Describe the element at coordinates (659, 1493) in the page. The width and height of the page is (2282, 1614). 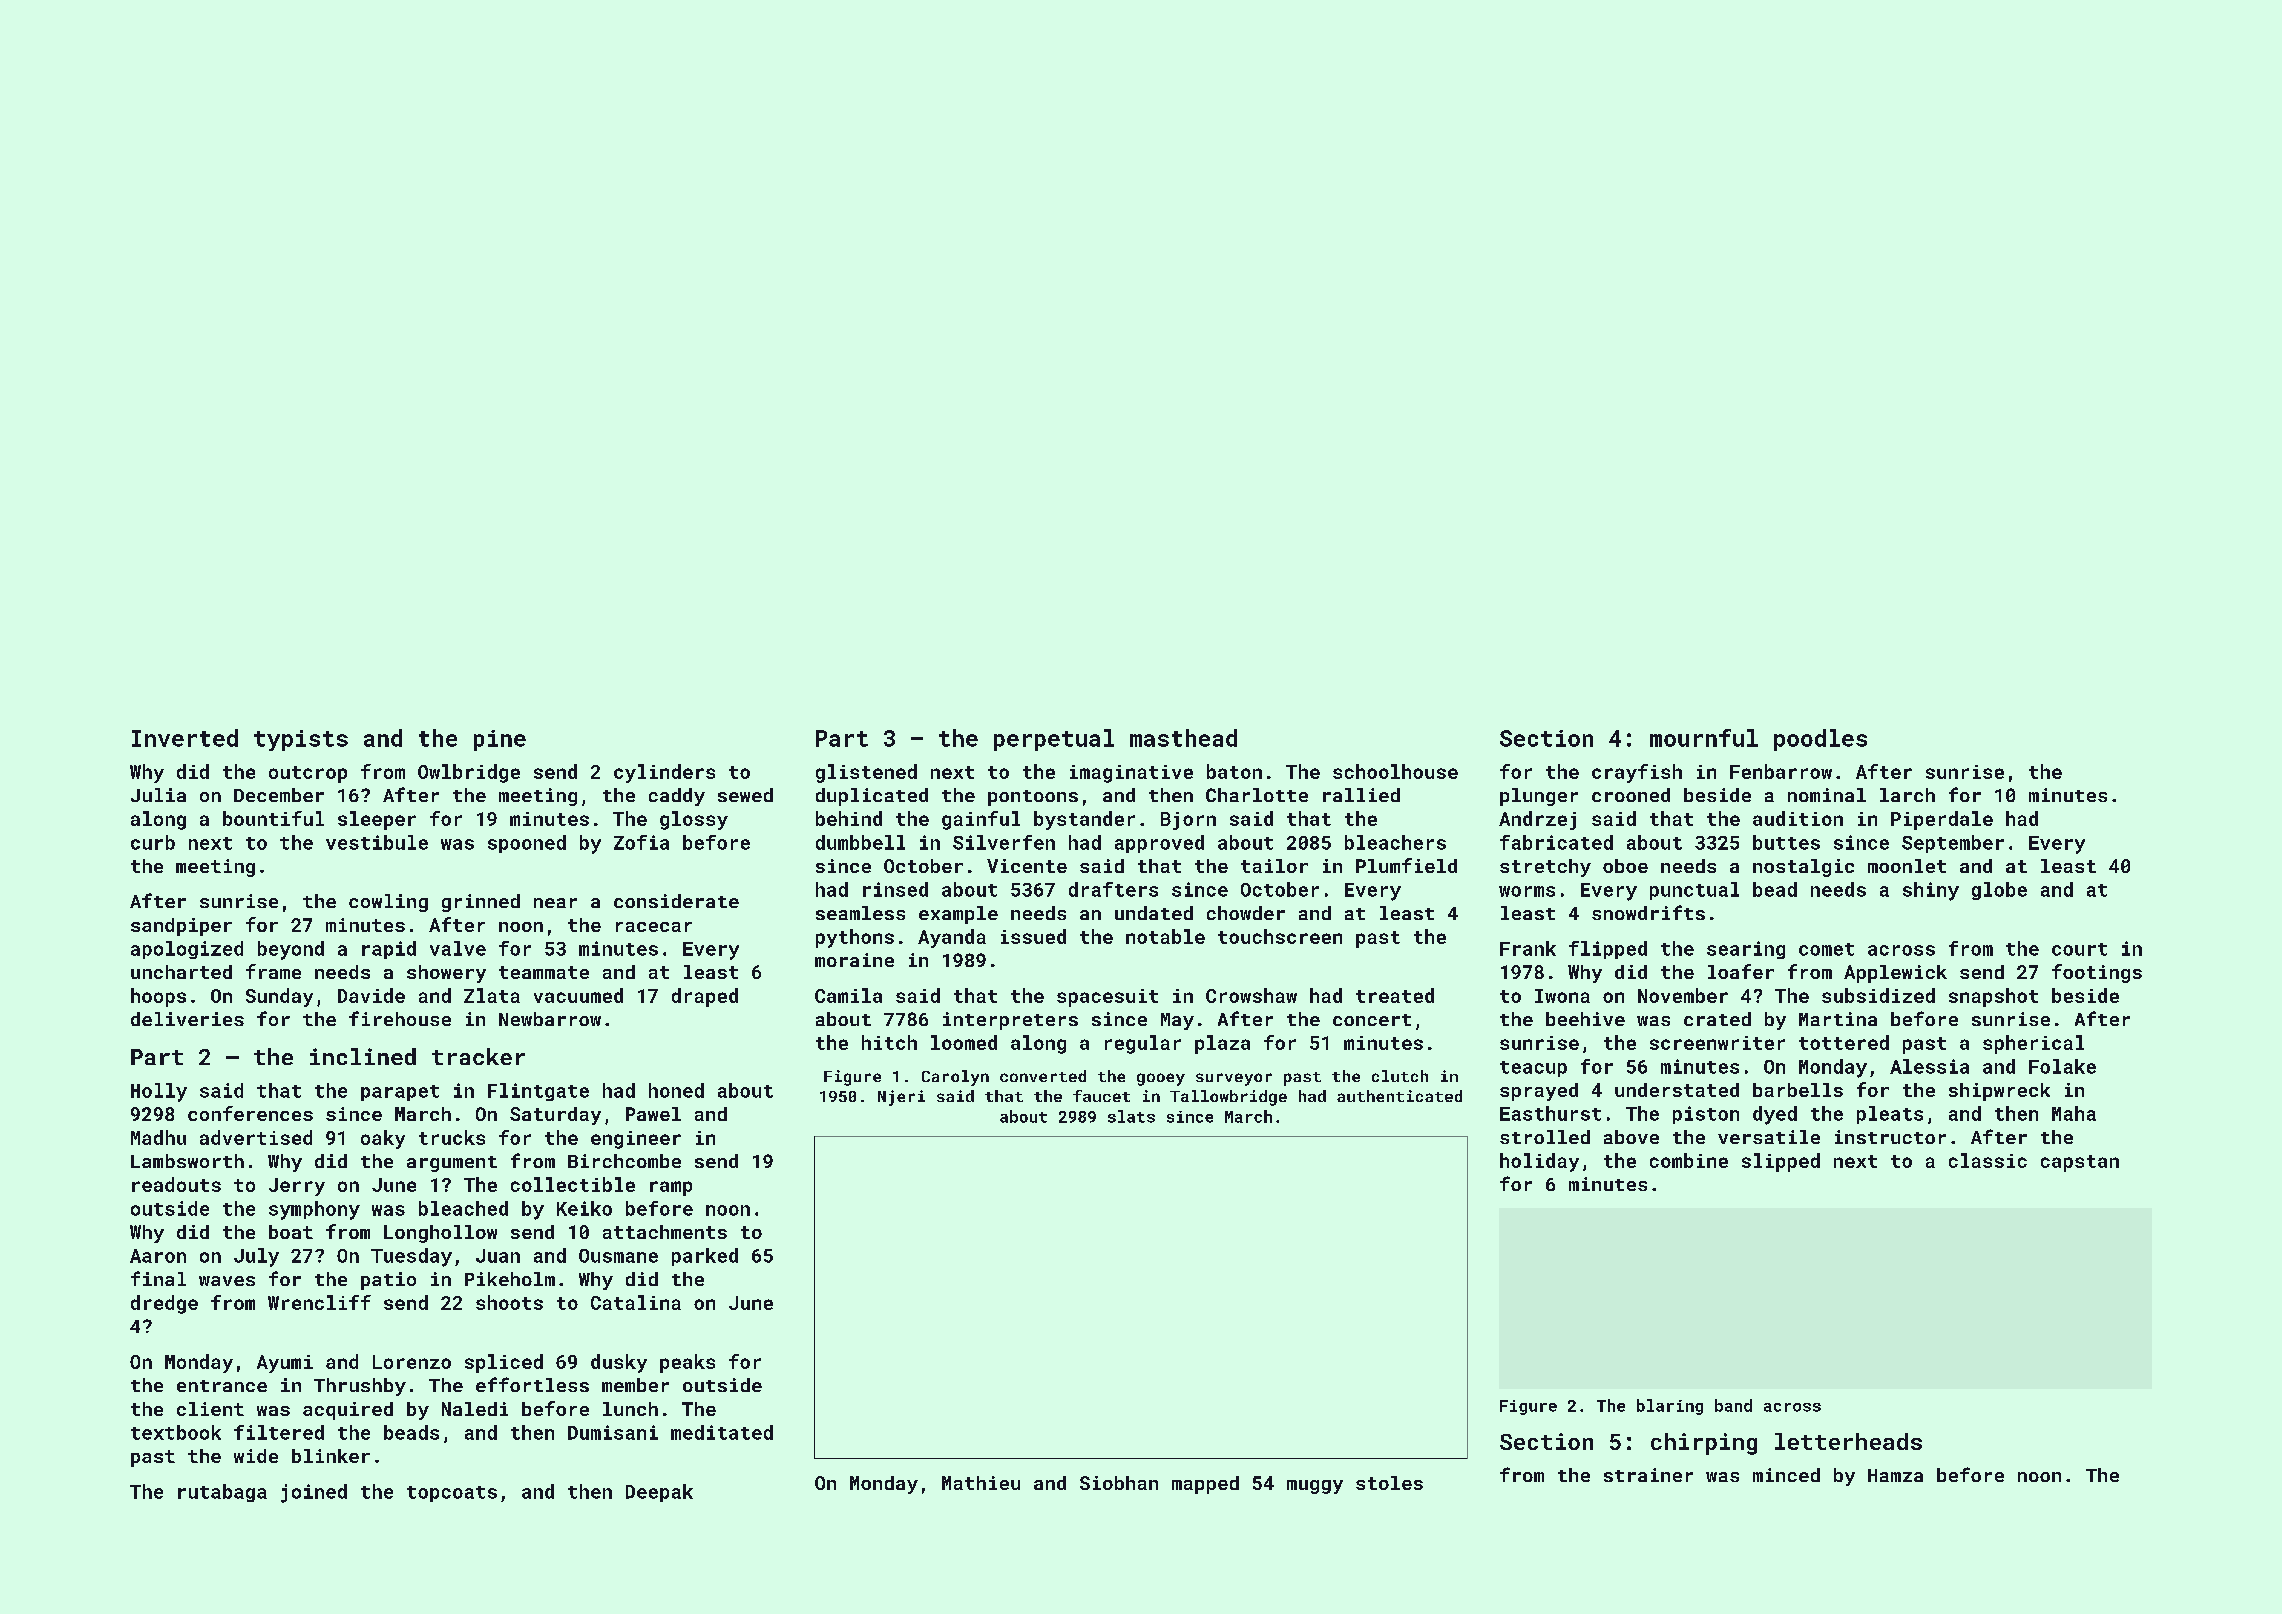
I see `Deepak` at that location.
